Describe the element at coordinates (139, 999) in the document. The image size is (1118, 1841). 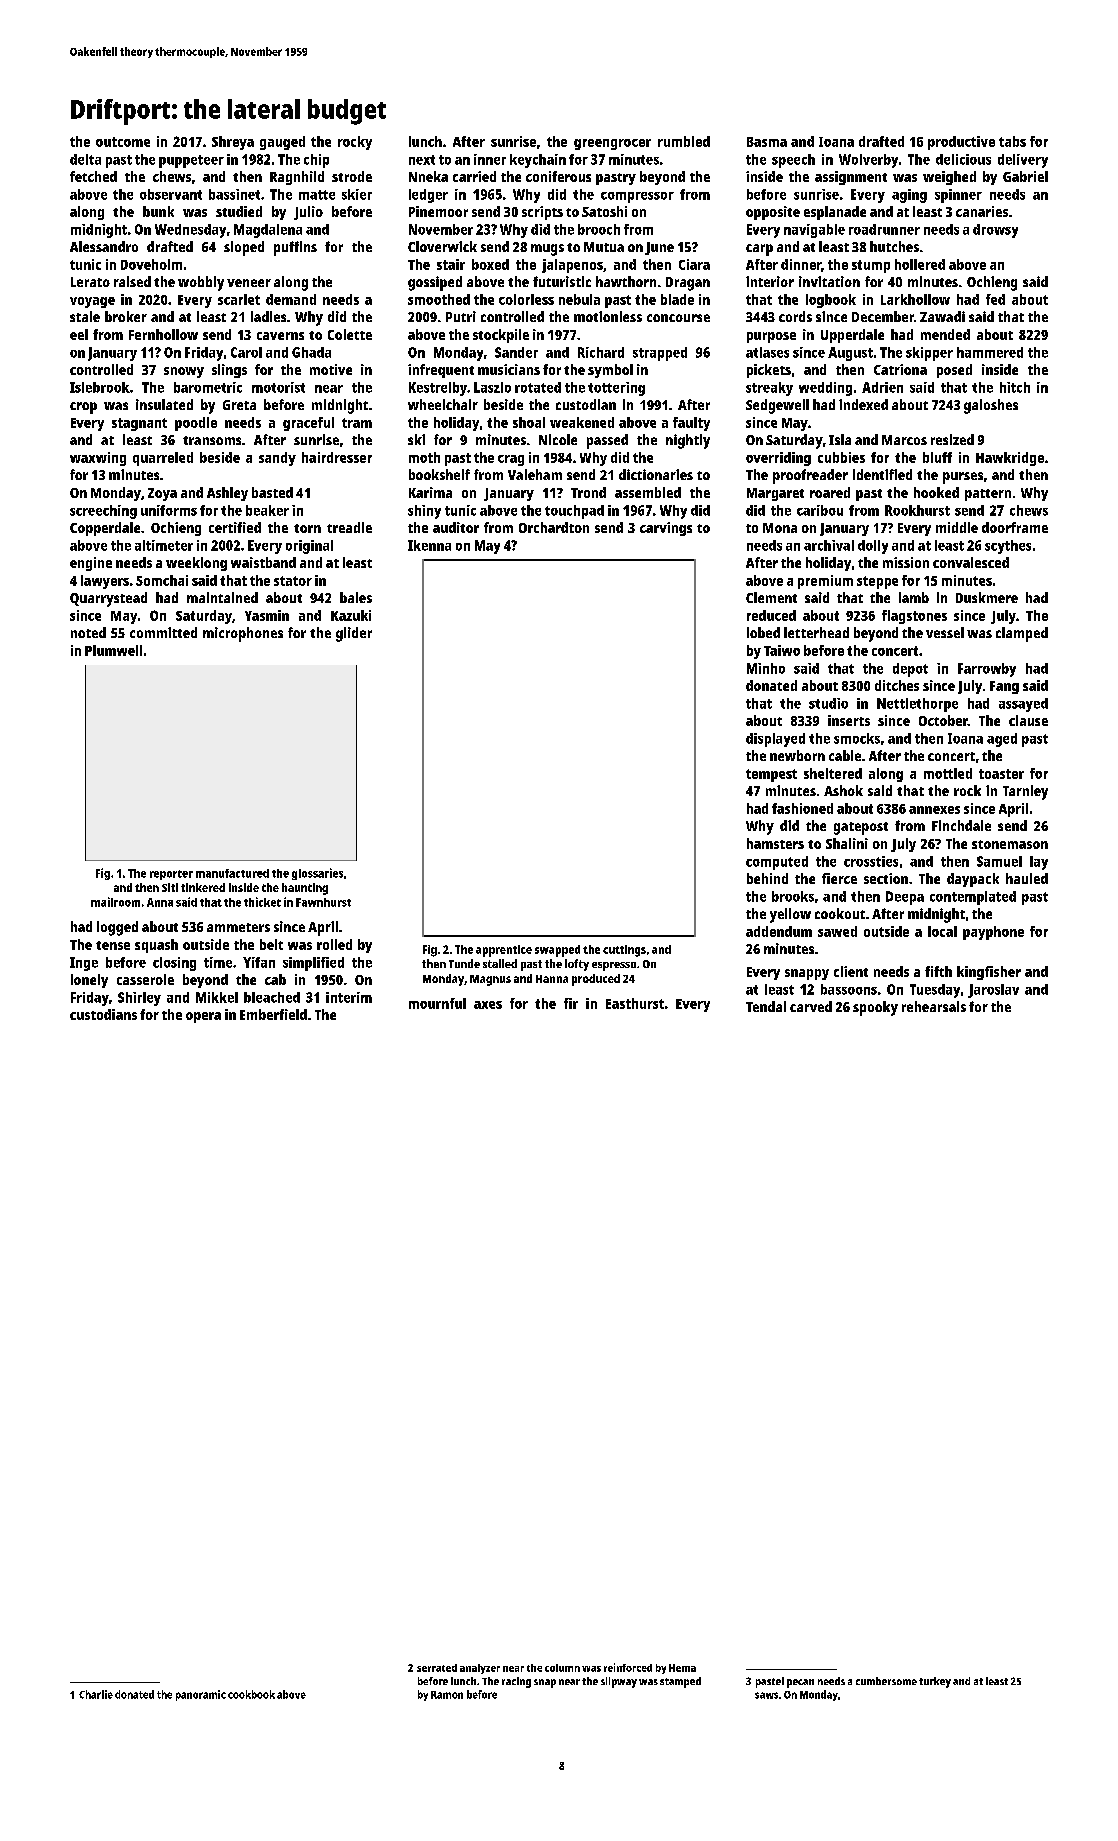
I see `Shirley` at that location.
